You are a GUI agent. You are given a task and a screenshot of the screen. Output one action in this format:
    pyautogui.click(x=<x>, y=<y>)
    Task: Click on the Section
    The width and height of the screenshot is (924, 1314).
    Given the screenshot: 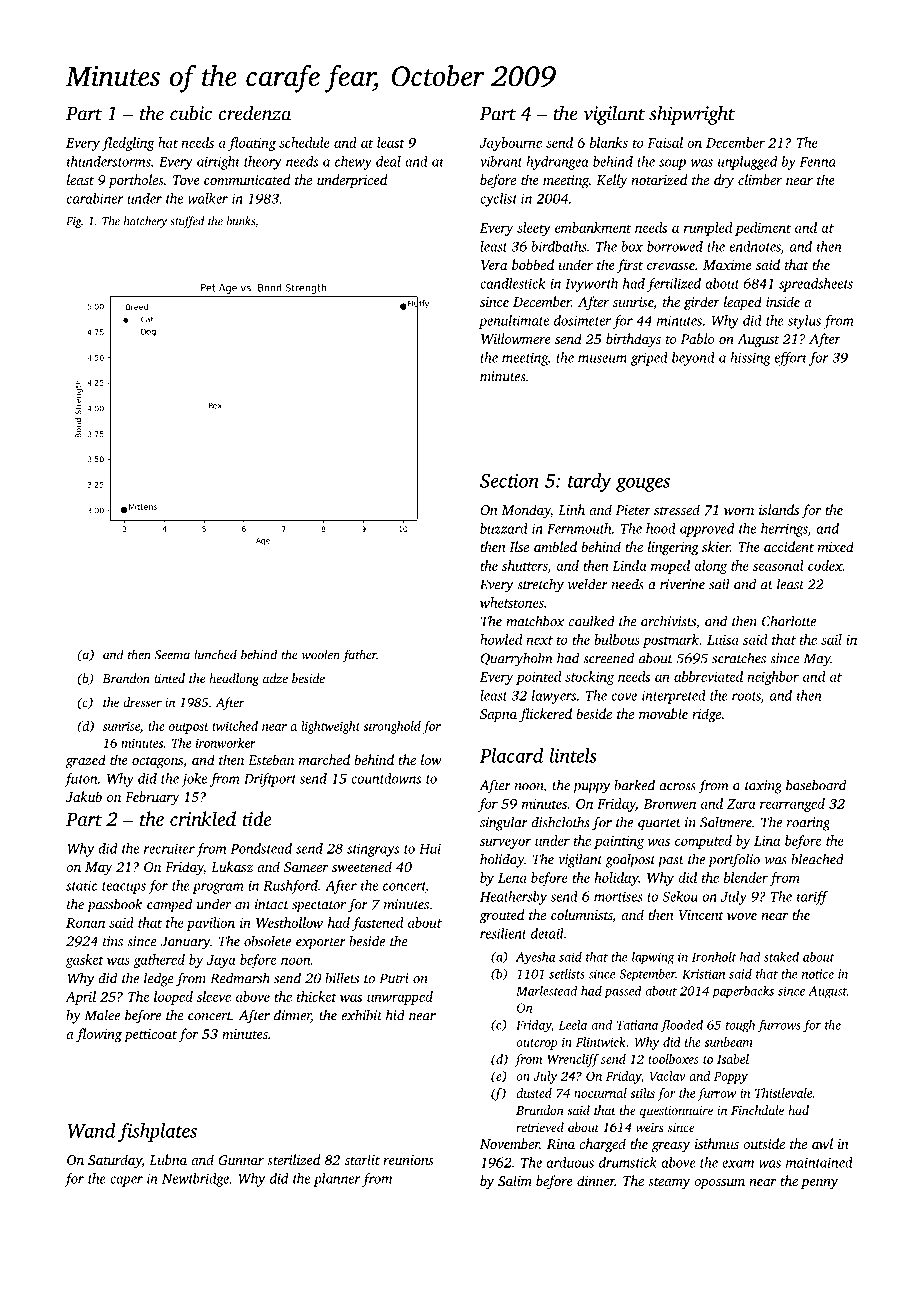 What is the action you would take?
    pyautogui.click(x=509, y=481)
